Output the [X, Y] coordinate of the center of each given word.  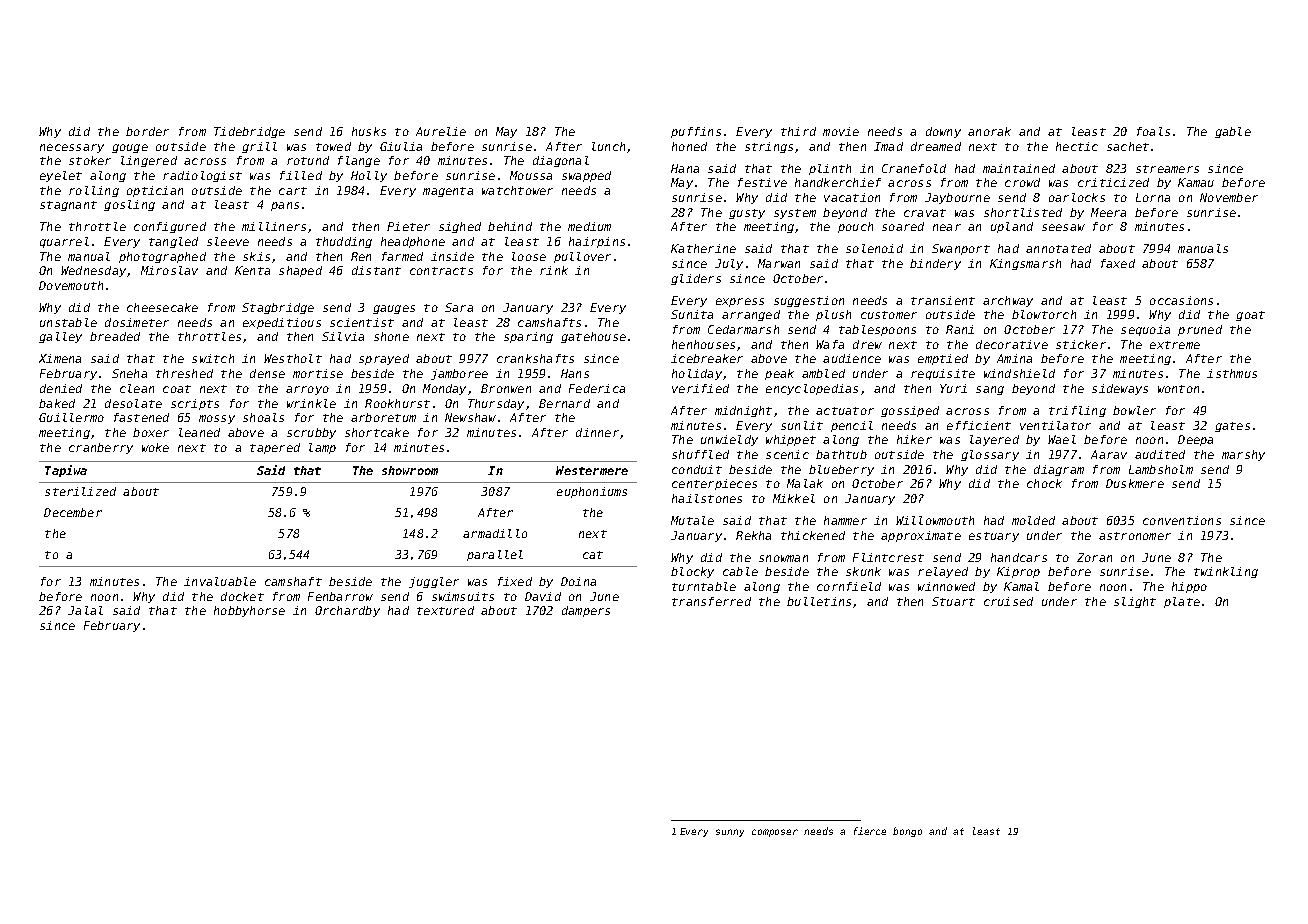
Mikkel [794, 498]
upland [1012, 227]
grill [259, 147]
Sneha [129, 373]
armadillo [495, 533]
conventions [1182, 520]
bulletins [819, 601]
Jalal [85, 610]
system [795, 214]
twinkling [1226, 572]
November [1229, 197]
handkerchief [838, 182]
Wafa [830, 344]
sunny [730, 833]
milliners [274, 226]
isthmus [1232, 373]
